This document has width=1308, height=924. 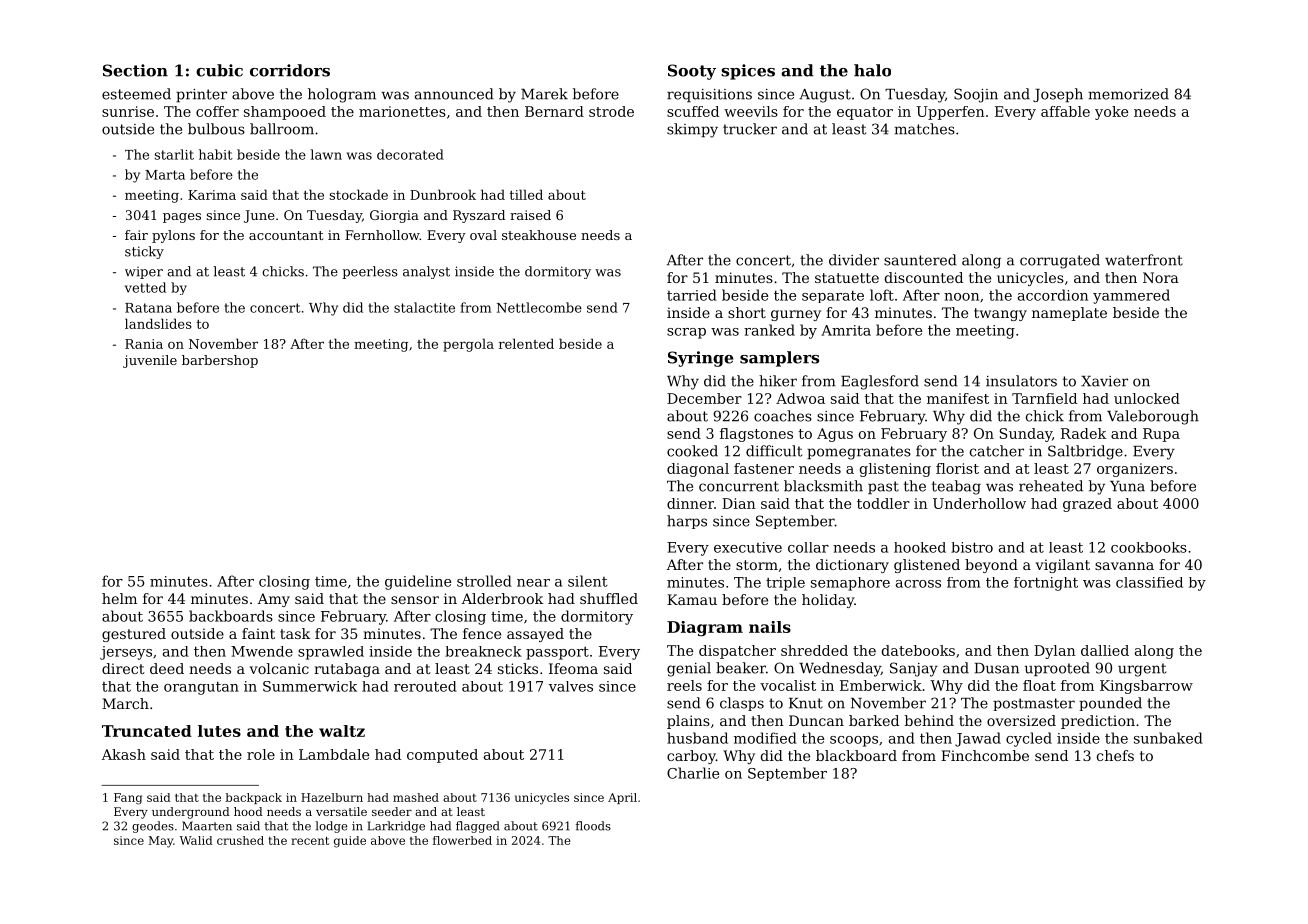 What do you see at coordinates (220, 361) in the document?
I see `barbershop` at bounding box center [220, 361].
